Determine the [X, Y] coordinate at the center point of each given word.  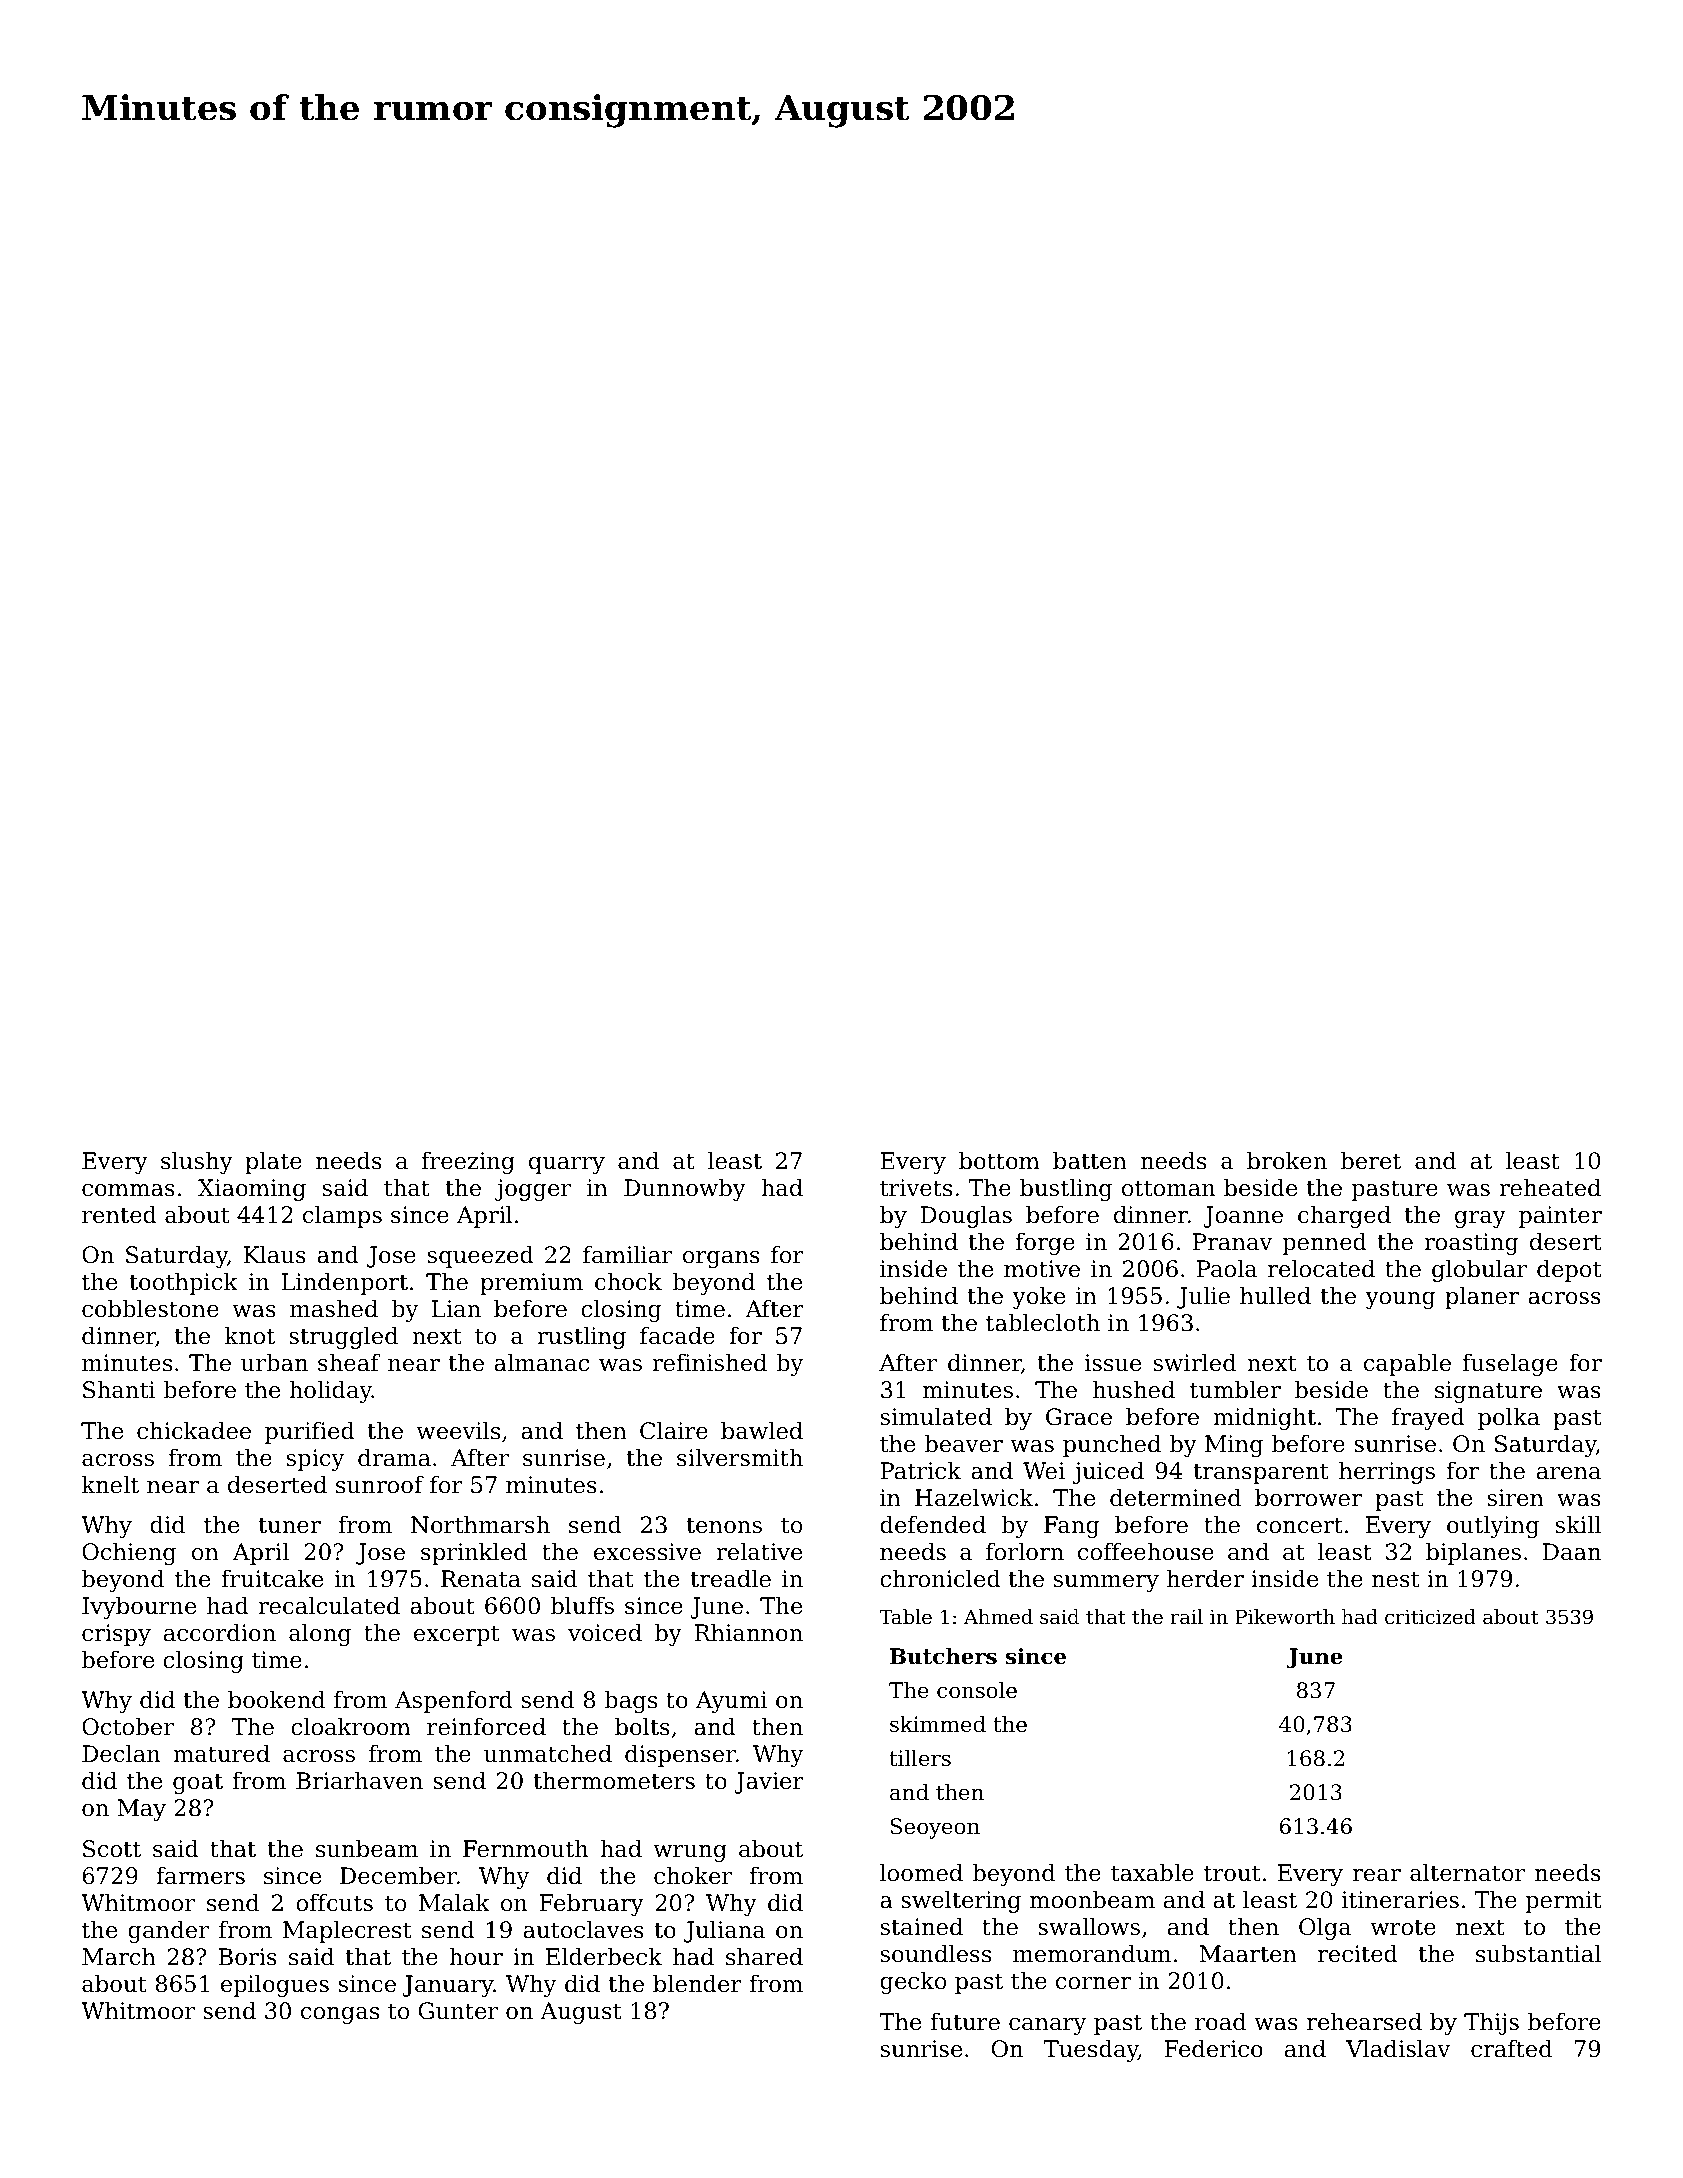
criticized [1430, 1616]
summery [1106, 1583]
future [965, 2022]
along [320, 1635]
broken [1287, 1161]
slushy [197, 1163]
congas [340, 2015]
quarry [567, 1165]
